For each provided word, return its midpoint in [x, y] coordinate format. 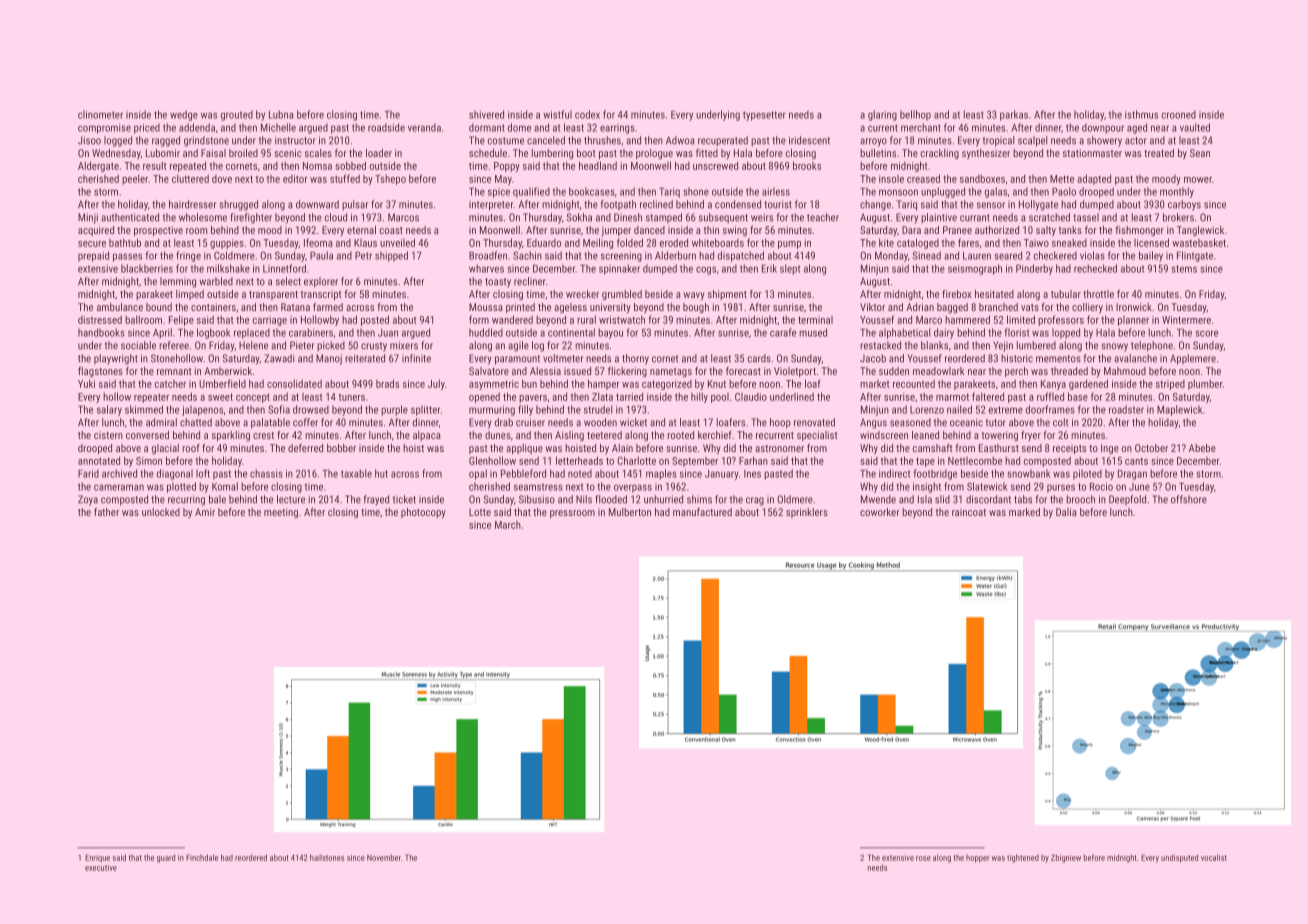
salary [109, 410]
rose [923, 858]
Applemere [1193, 359]
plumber [1205, 384]
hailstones [327, 857]
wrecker [582, 294]
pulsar [355, 205]
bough [696, 308]
